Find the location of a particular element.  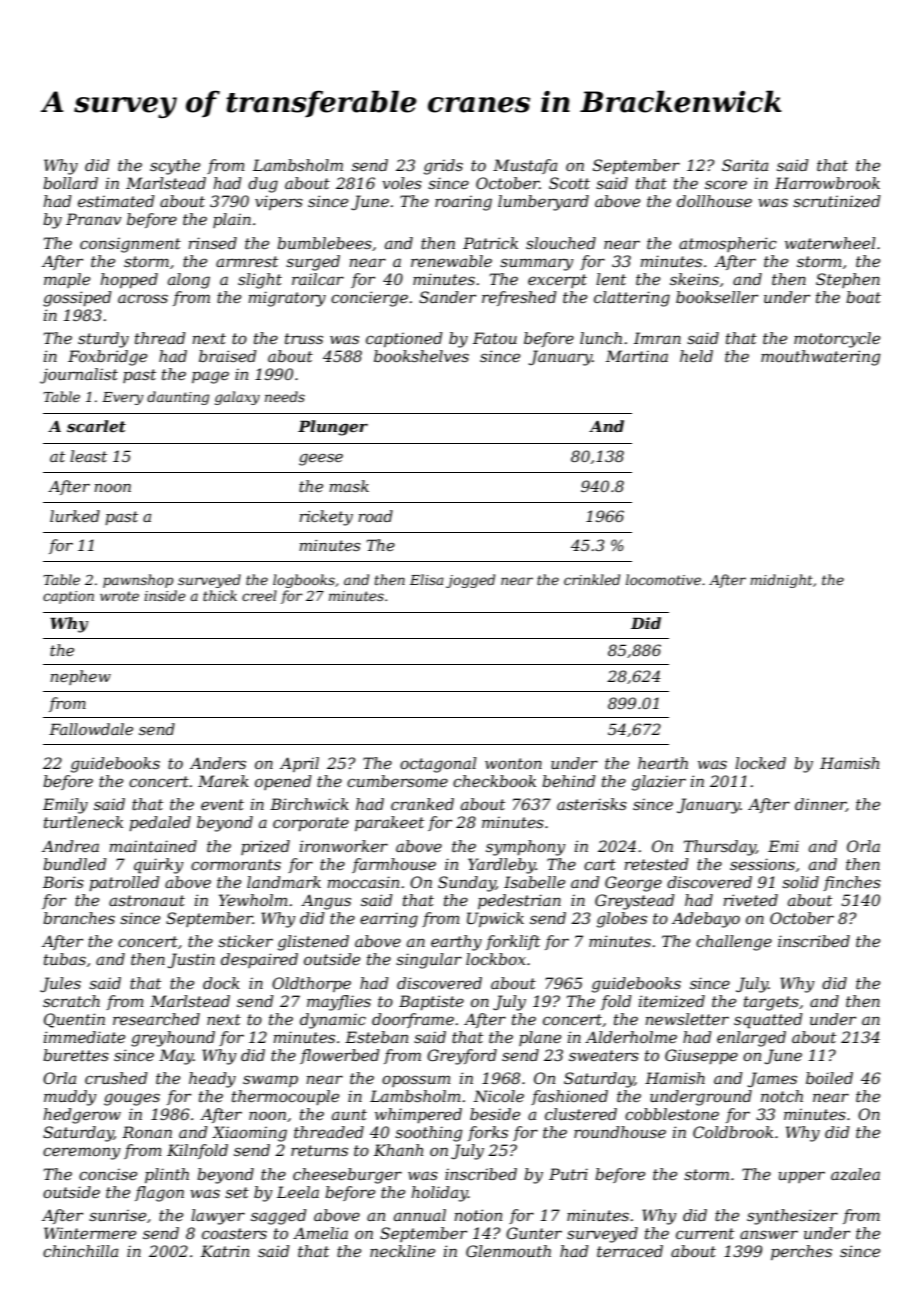

slouched is located at coordinates (561, 243).
